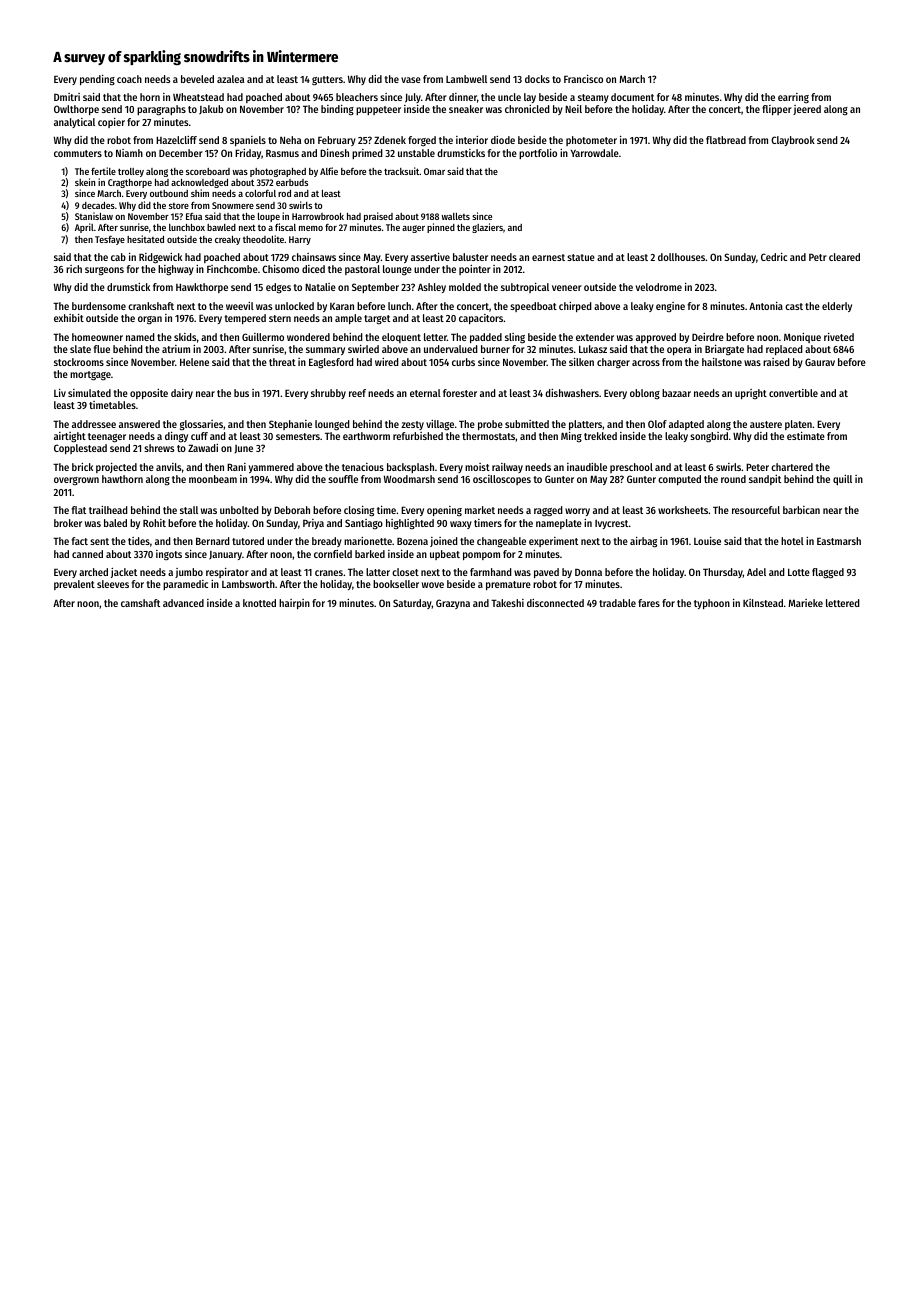 Image resolution: width=924 pixels, height=1308 pixels. What do you see at coordinates (643, 542) in the document?
I see `airbag` at bounding box center [643, 542].
